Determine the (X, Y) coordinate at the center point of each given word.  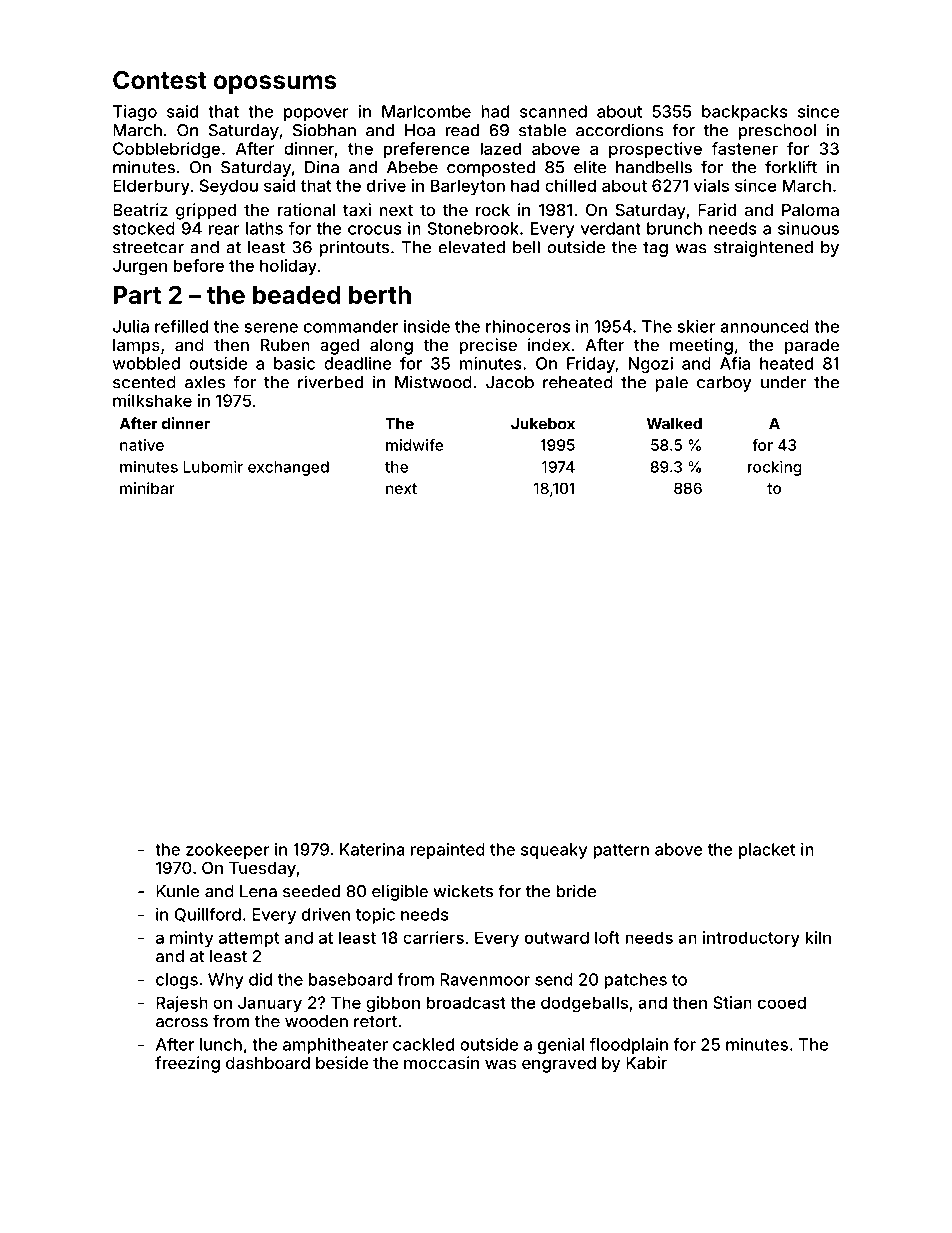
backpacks (744, 113)
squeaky (554, 851)
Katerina (372, 849)
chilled (570, 185)
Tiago (135, 113)
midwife (414, 445)
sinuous (808, 228)
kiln (818, 937)
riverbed (330, 382)
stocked (144, 228)
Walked (674, 424)
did (260, 979)
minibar (147, 488)
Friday (591, 365)
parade (812, 347)
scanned (553, 111)
